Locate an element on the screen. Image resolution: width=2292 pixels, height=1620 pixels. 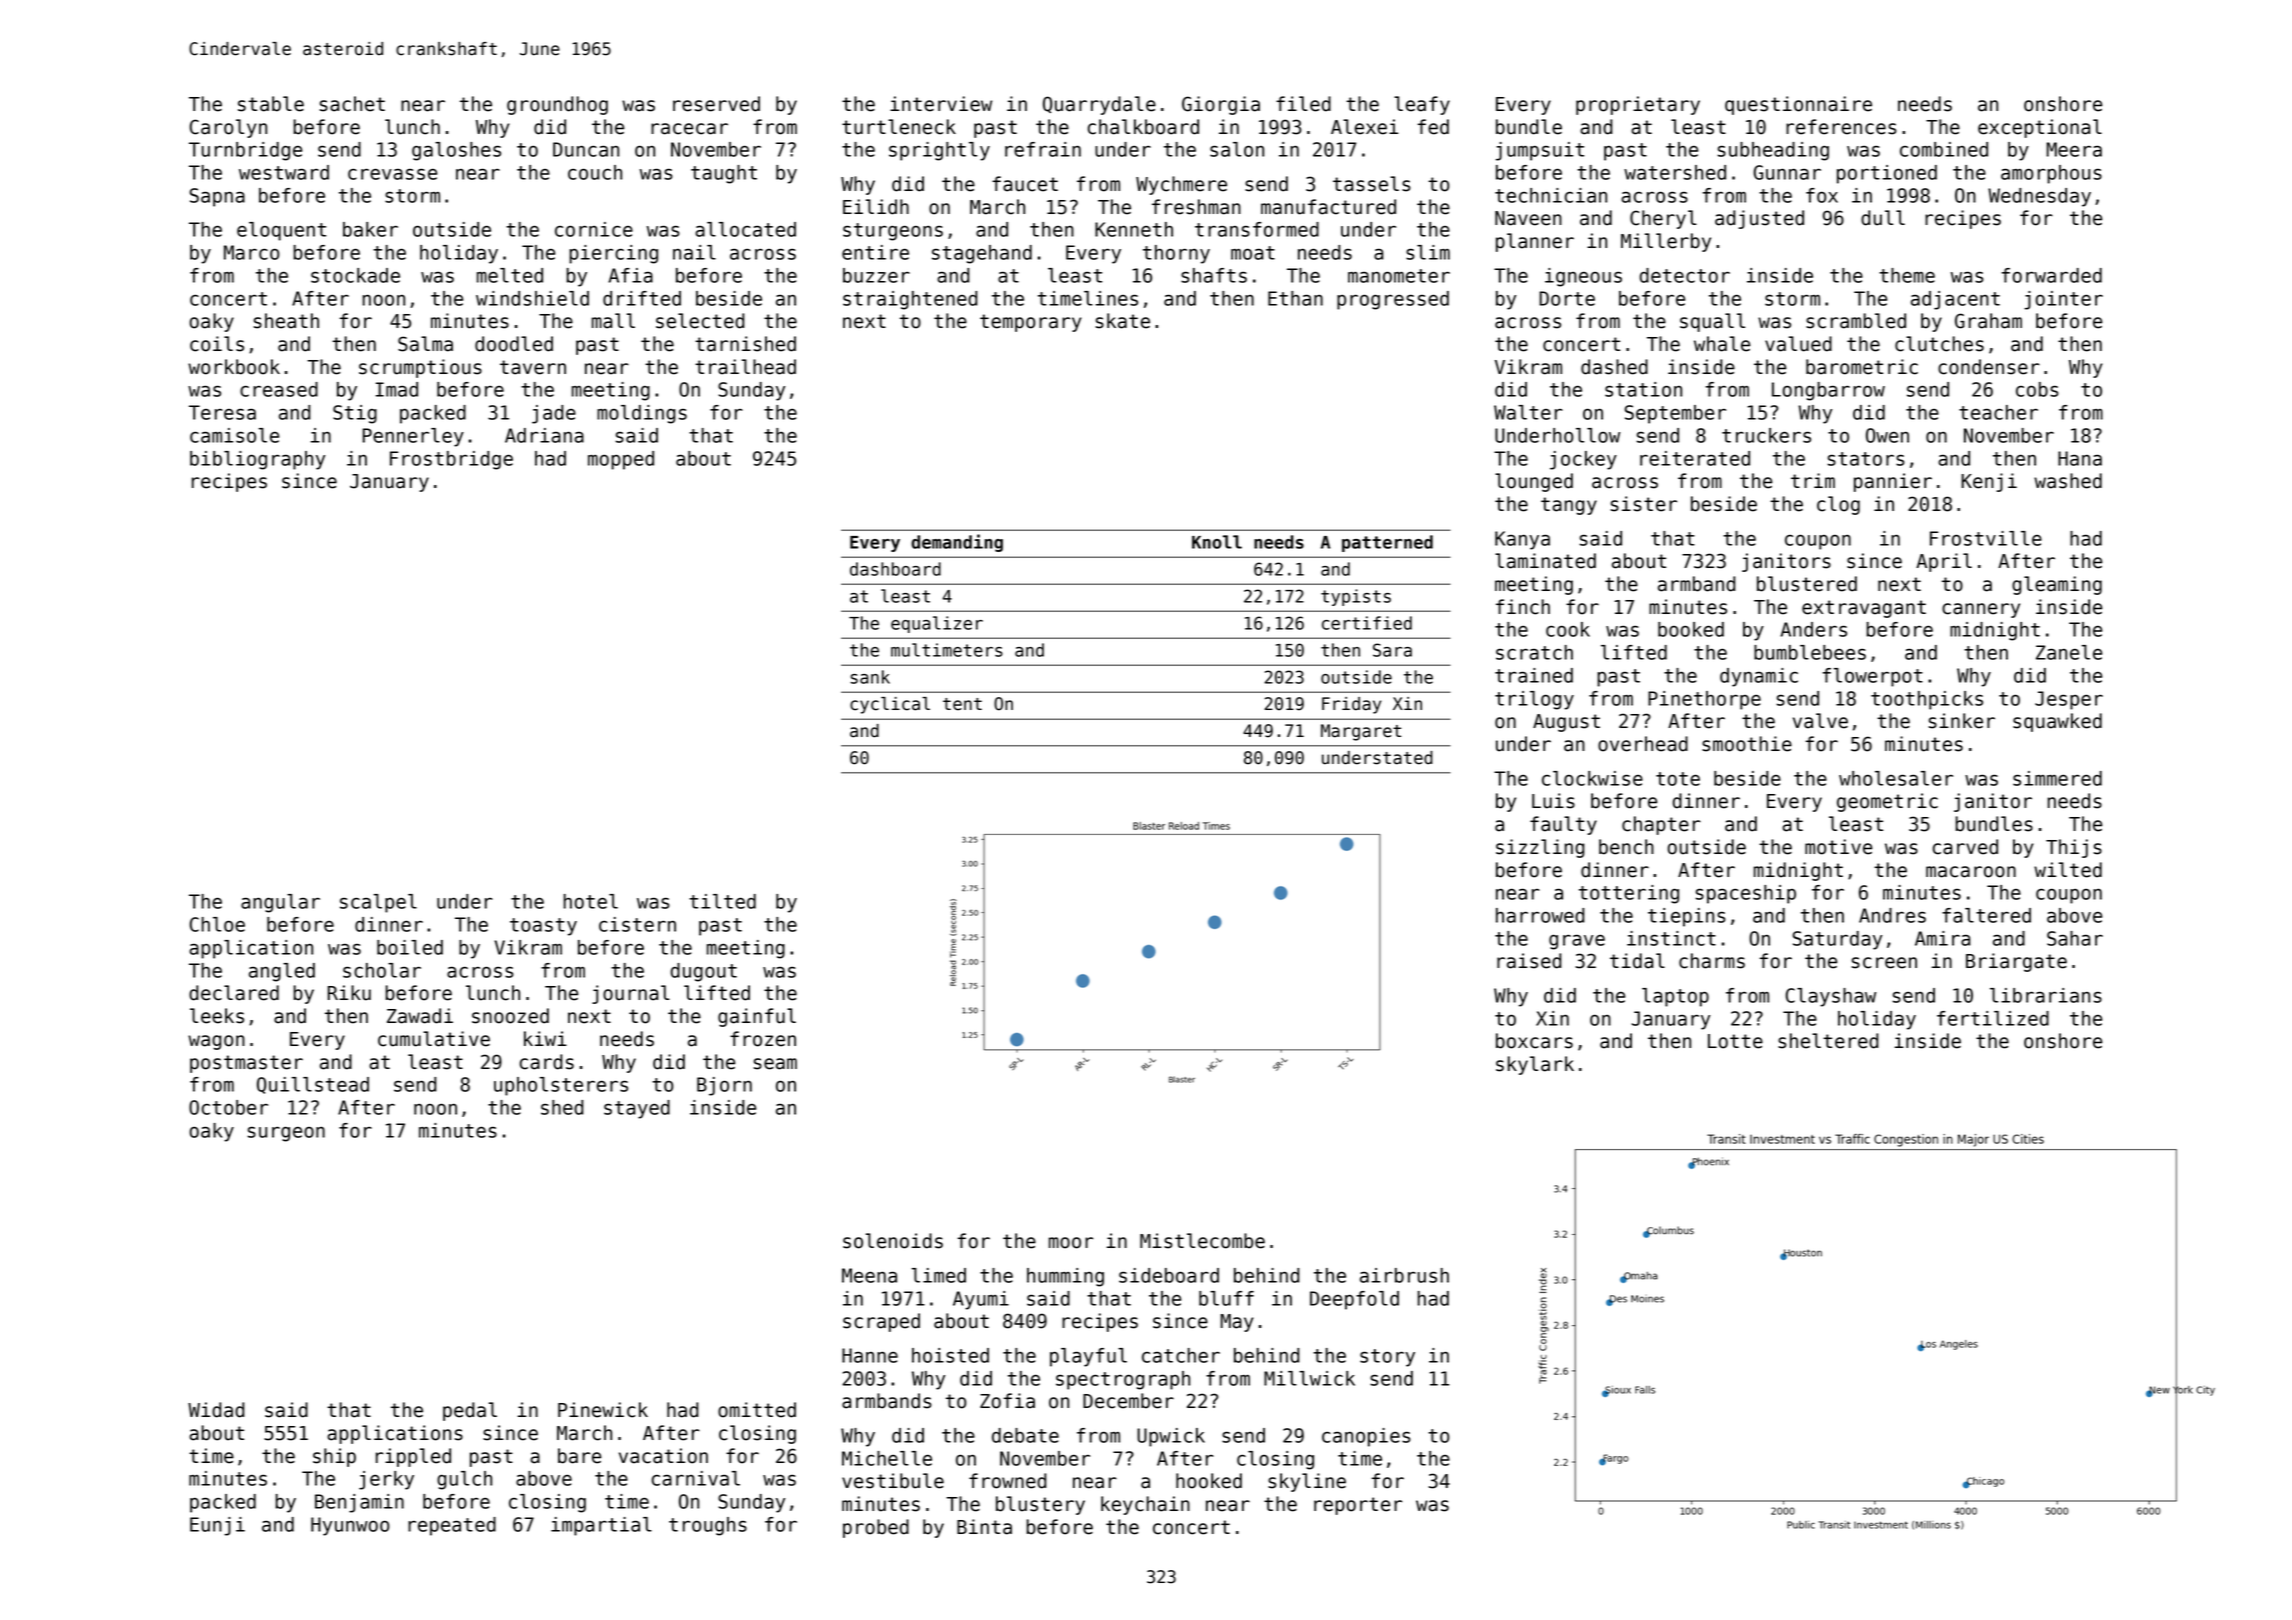
sturgeons is located at coordinates (893, 232).
